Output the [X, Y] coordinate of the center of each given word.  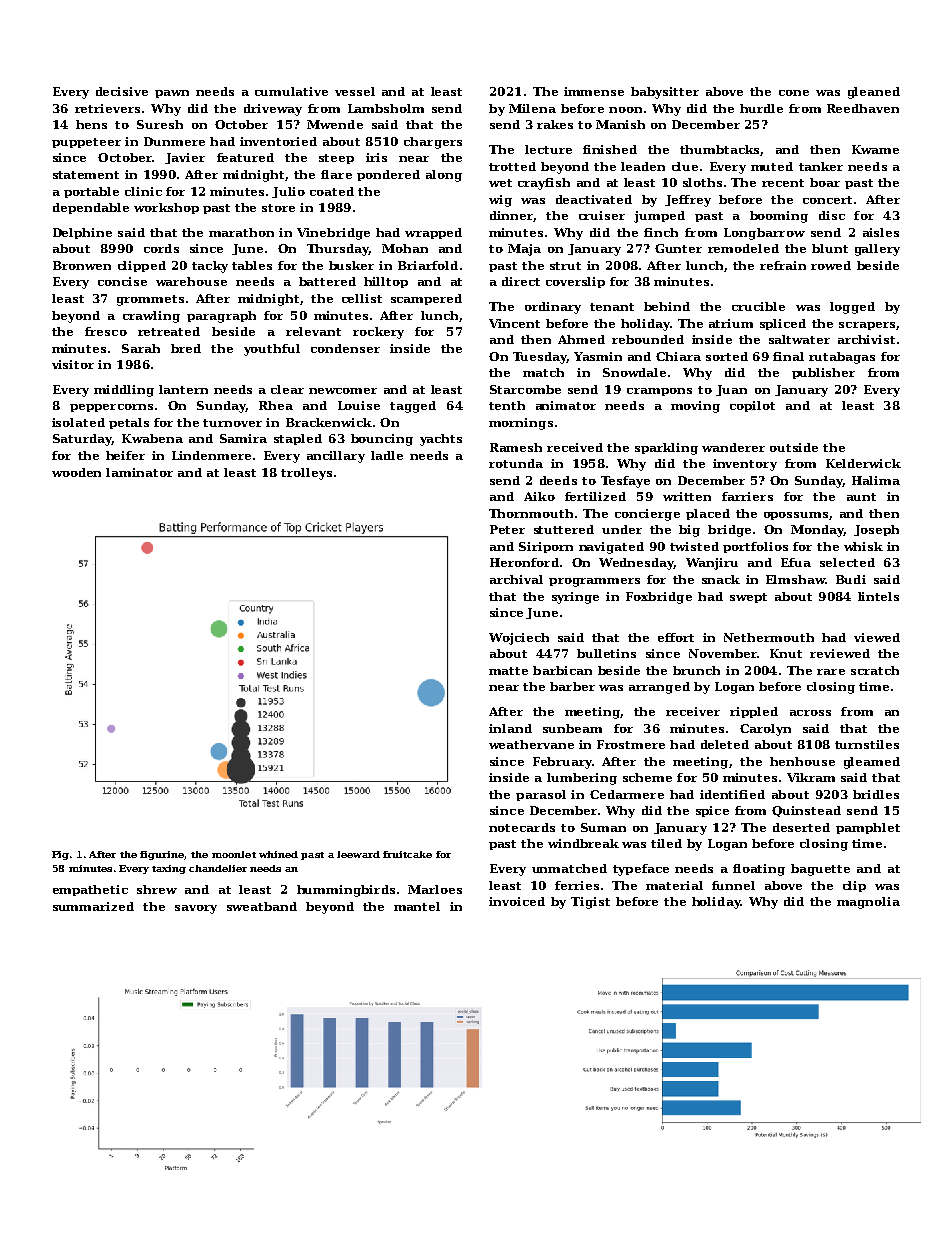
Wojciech [519, 639]
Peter [507, 529]
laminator [139, 472]
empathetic [90, 890]
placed [708, 514]
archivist [866, 339]
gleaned [874, 93]
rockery [378, 333]
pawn [172, 94]
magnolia [868, 903]
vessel [355, 91]
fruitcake [407, 854]
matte [508, 671]
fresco [106, 331]
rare [831, 672]
